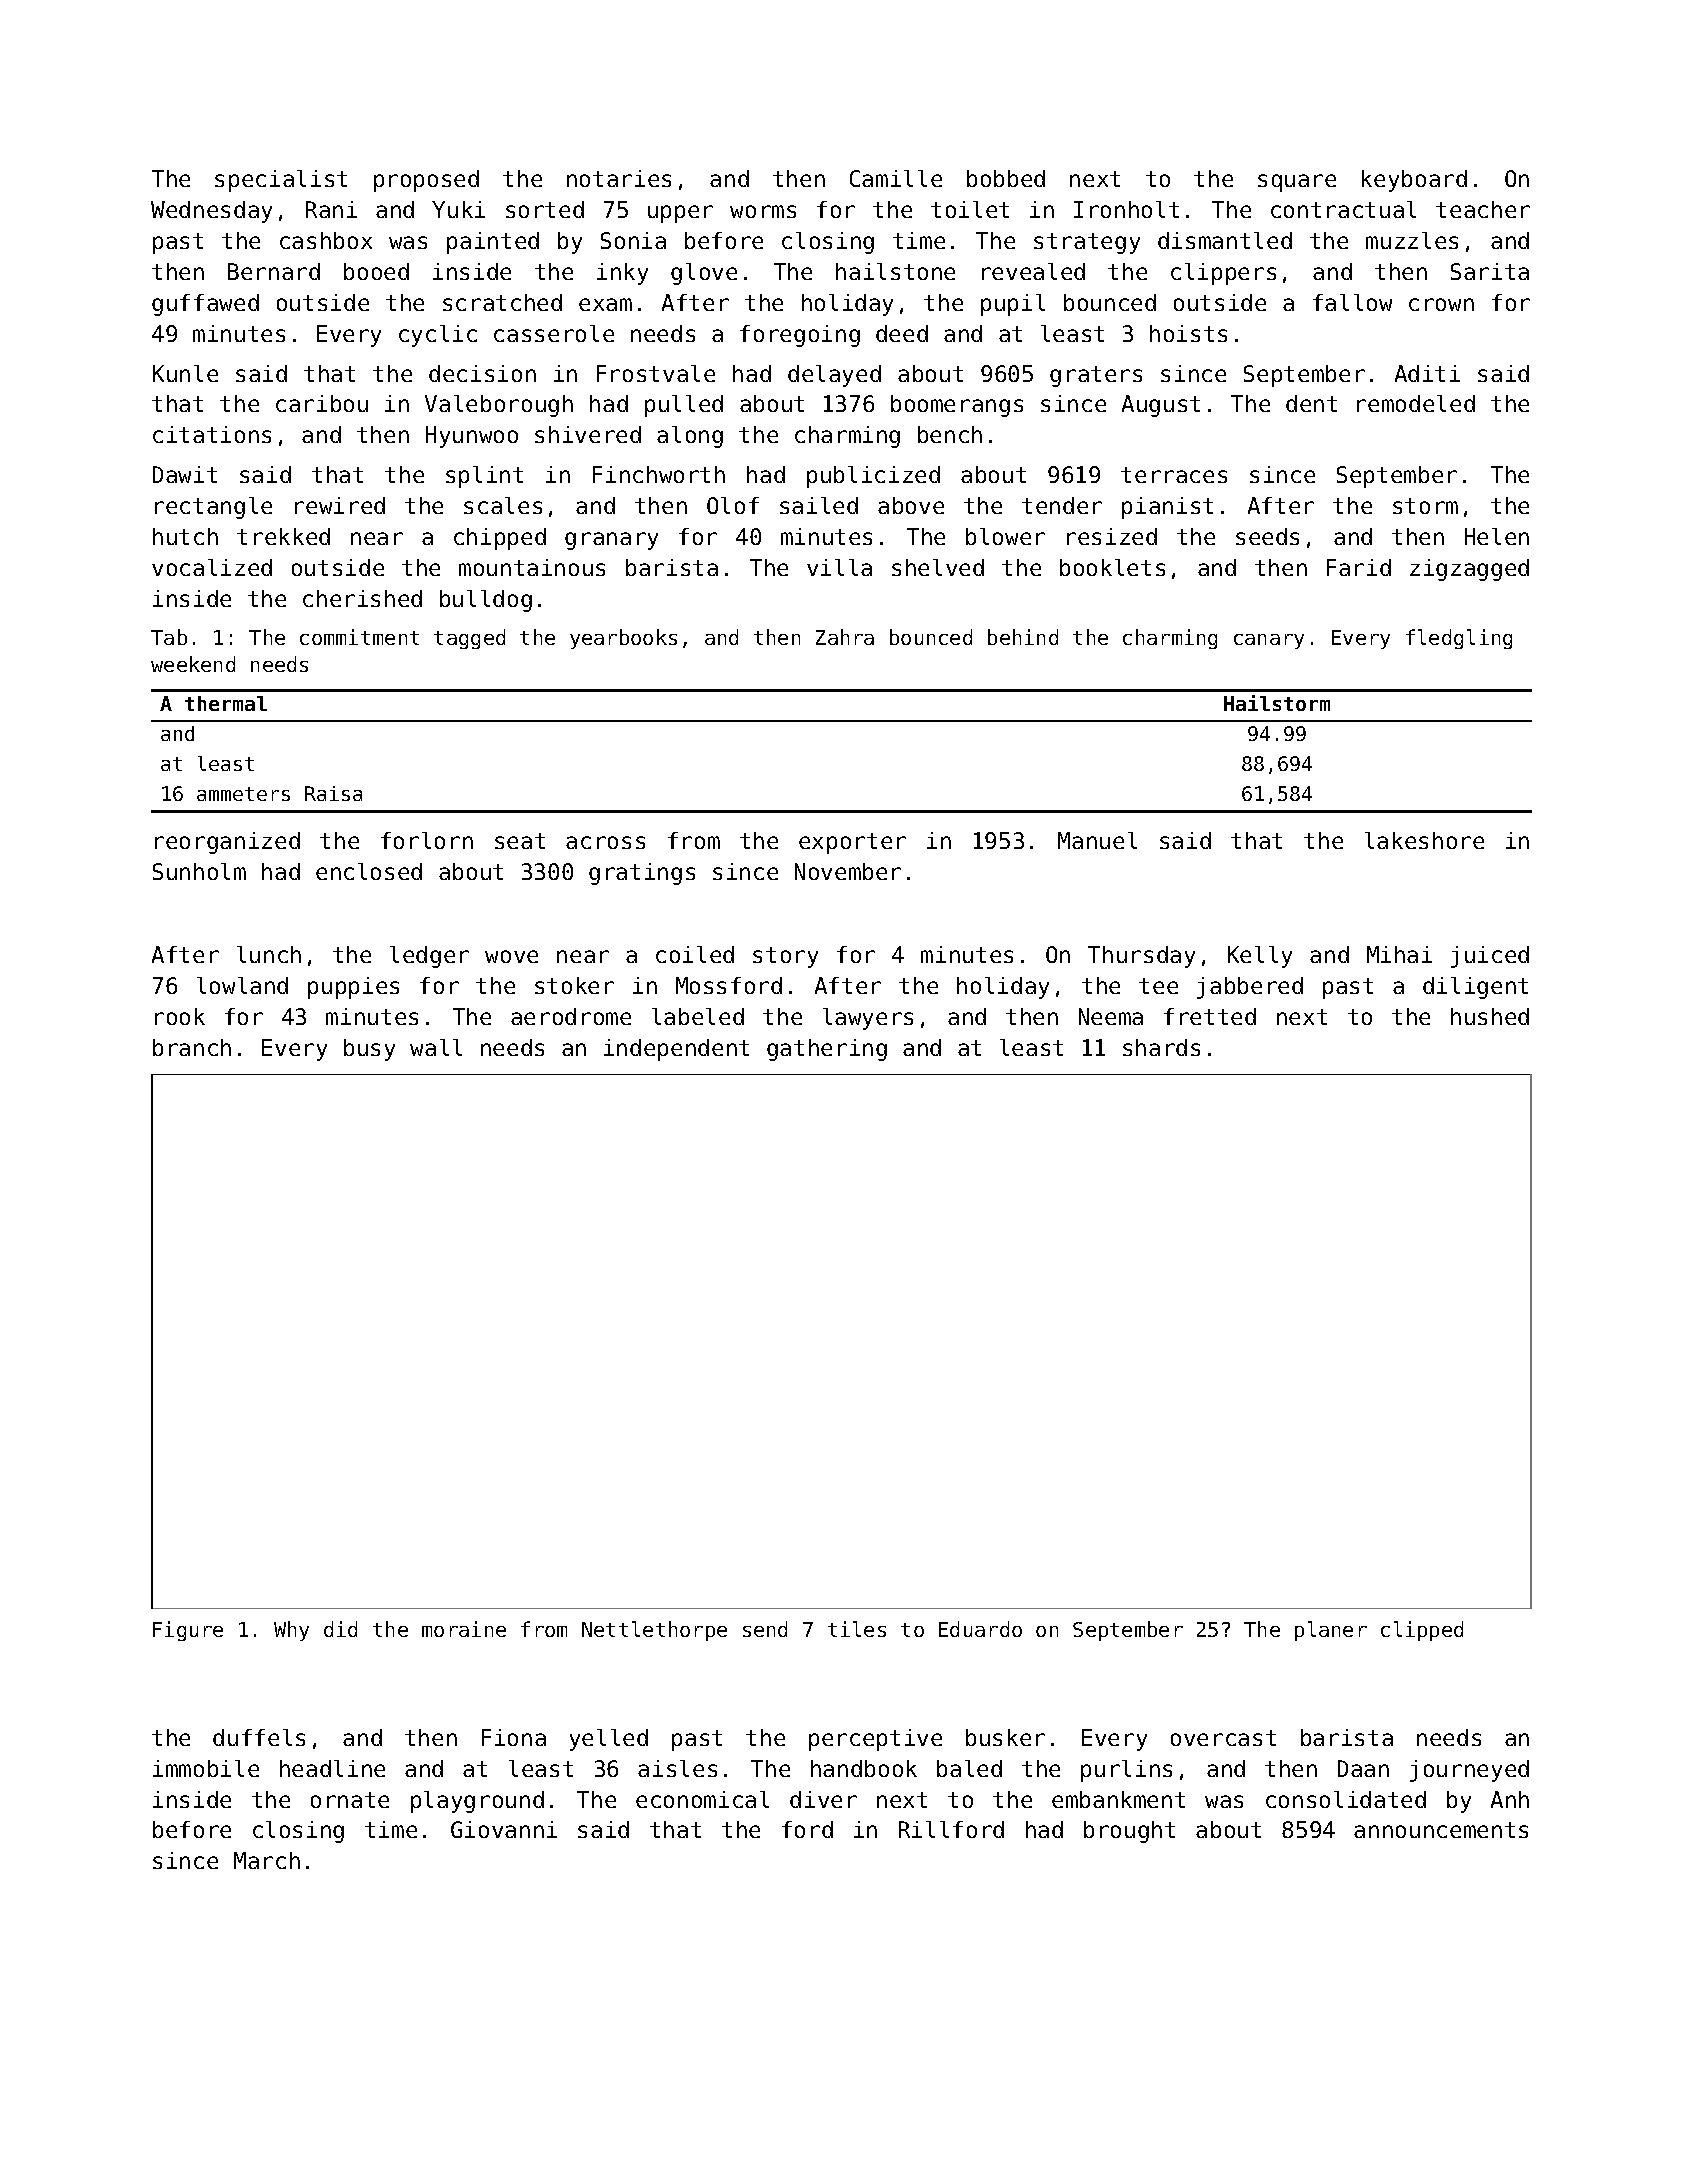  What do you see at coordinates (1497, 536) in the screenshot?
I see `Helen` at bounding box center [1497, 536].
